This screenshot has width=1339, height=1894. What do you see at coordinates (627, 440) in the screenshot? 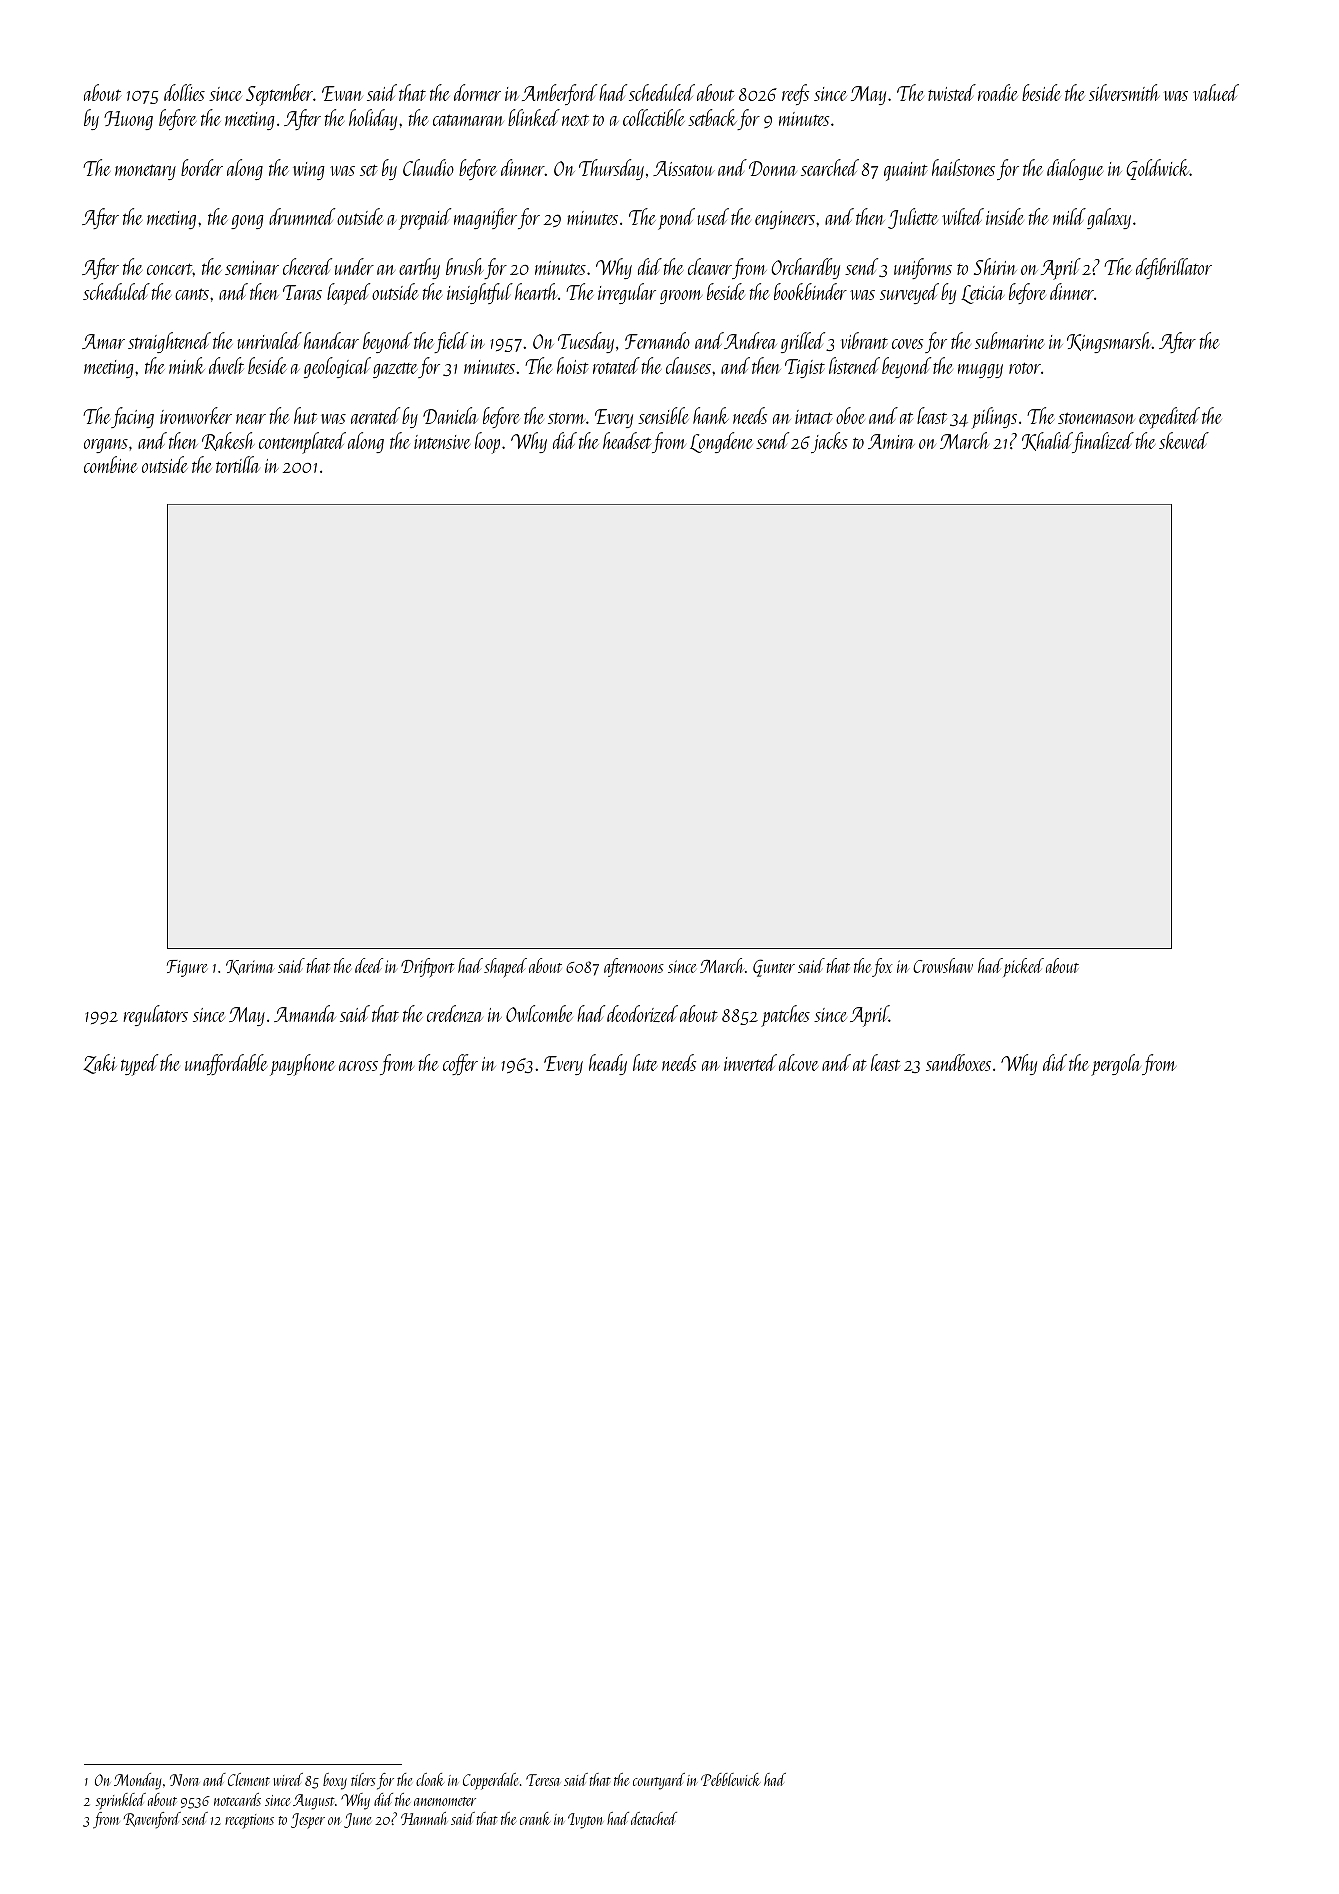
I see `headset` at bounding box center [627, 440].
